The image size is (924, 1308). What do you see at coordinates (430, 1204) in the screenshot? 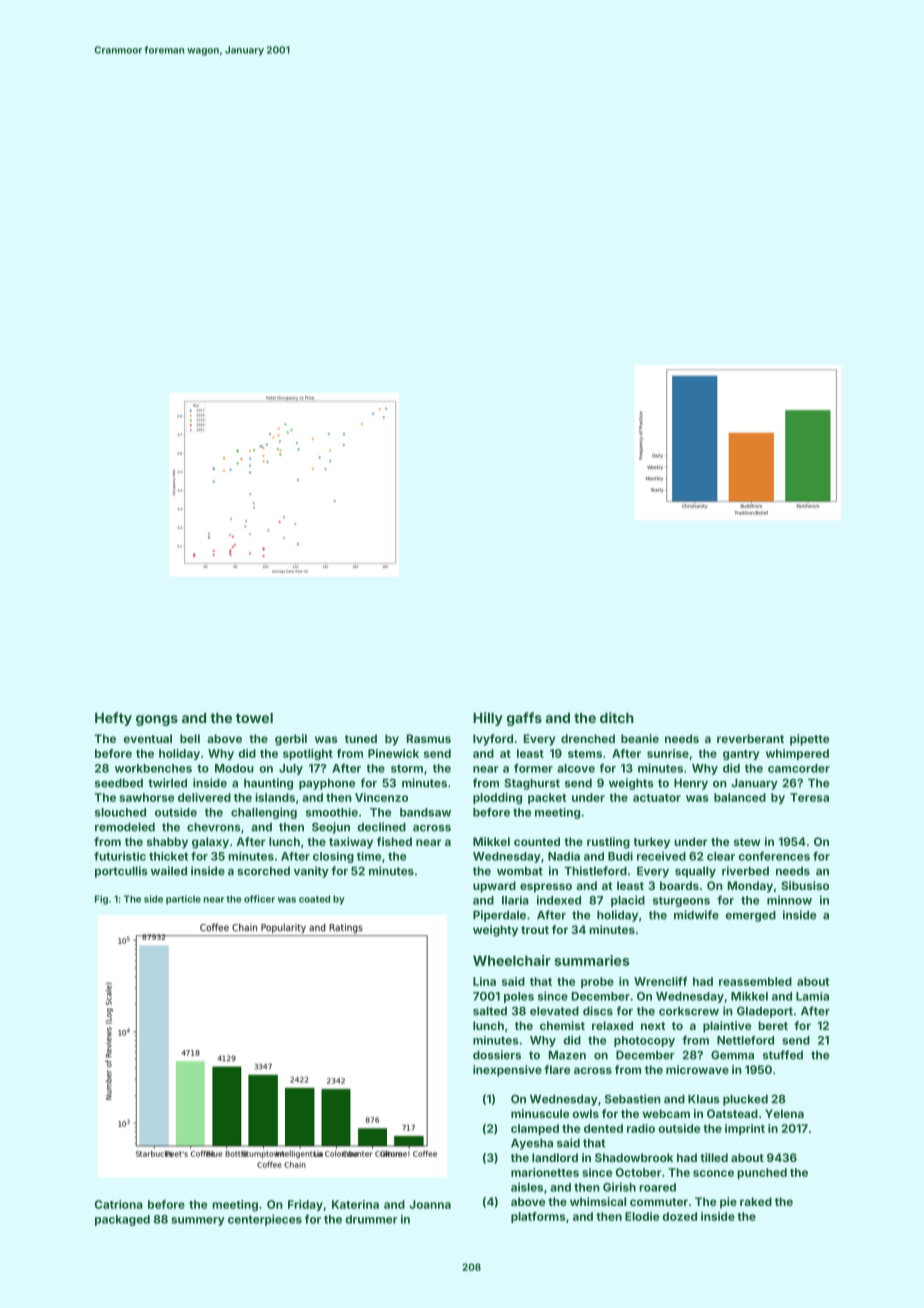
I see `Joanna` at bounding box center [430, 1204].
